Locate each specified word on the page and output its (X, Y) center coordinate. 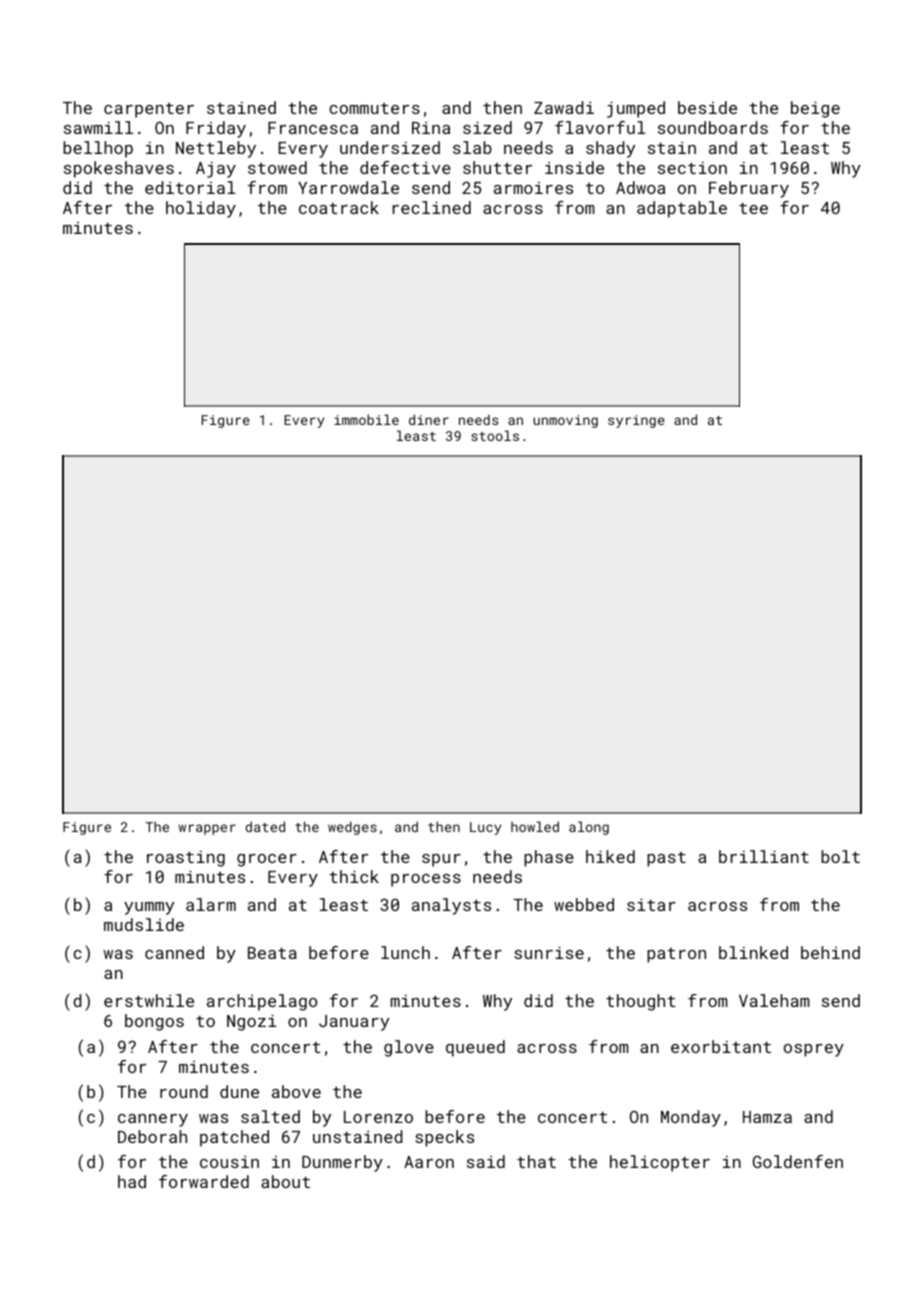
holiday (201, 209)
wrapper (207, 829)
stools (495, 435)
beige (815, 109)
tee (753, 208)
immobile (366, 419)
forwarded (204, 1181)
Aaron (429, 1162)
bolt (840, 856)
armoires (533, 188)
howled (535, 826)
